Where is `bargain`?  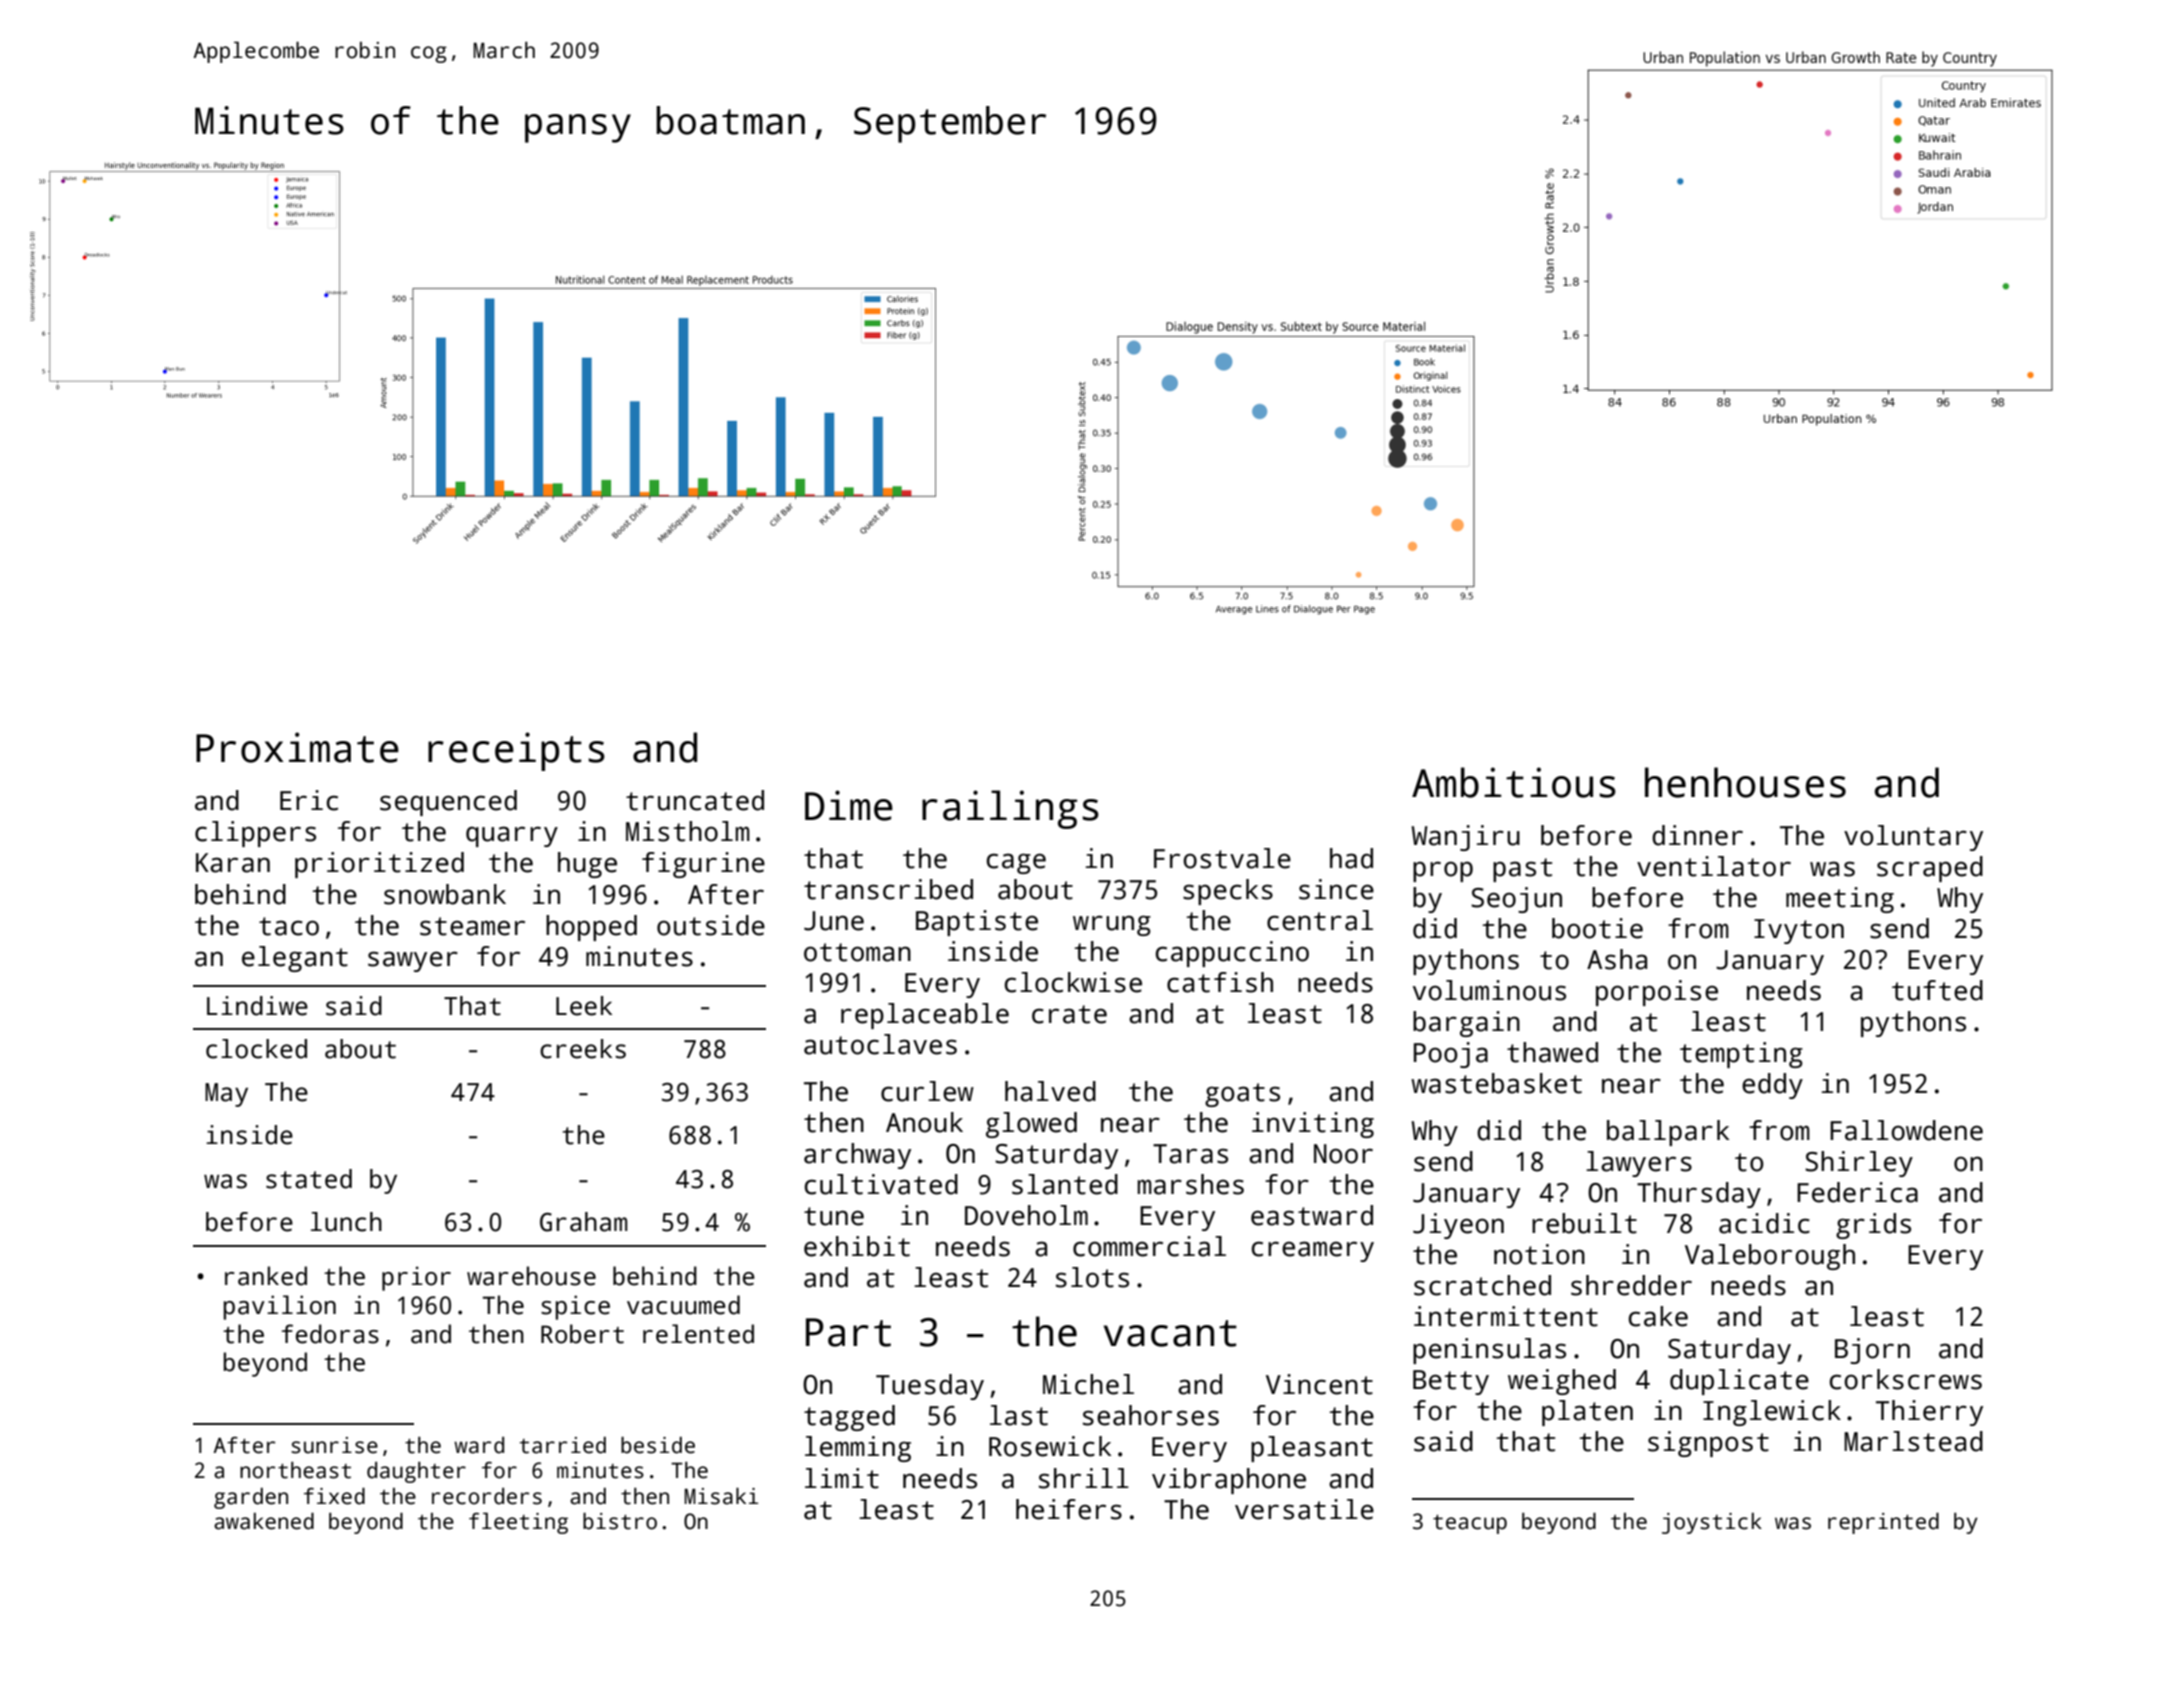 bargain is located at coordinates (1466, 1024).
